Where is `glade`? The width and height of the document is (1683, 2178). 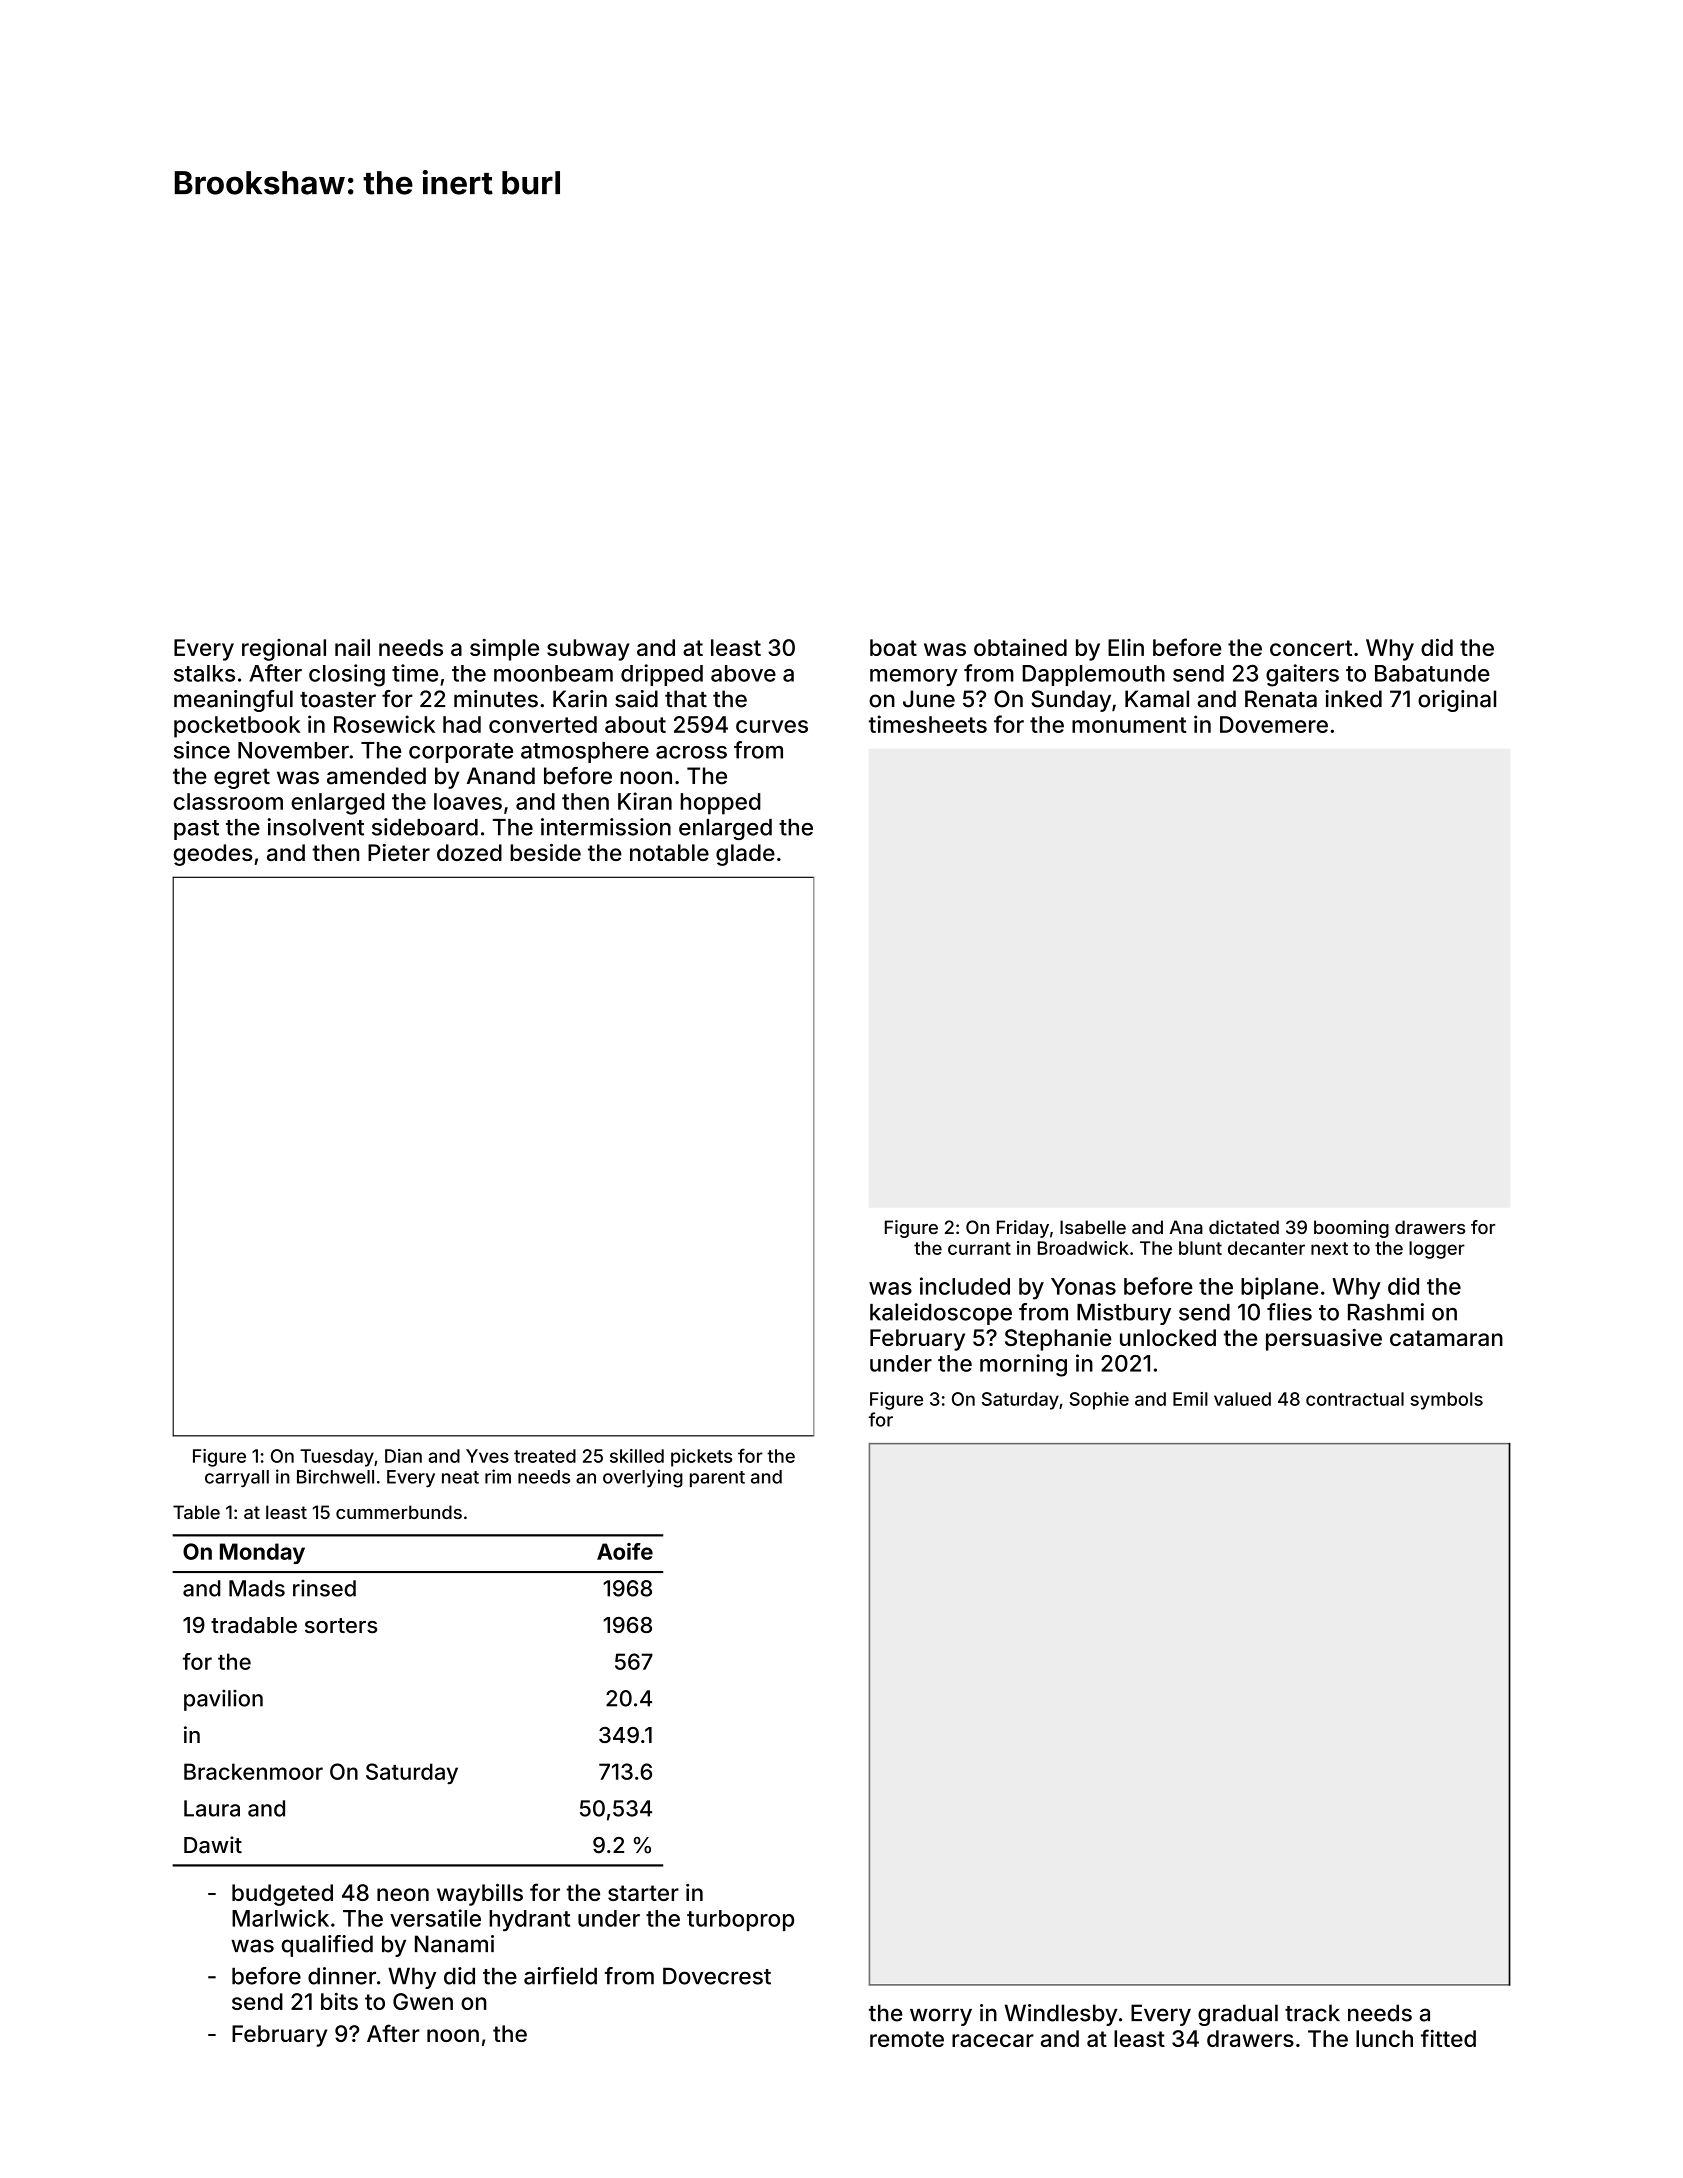
glade is located at coordinates (745, 855).
